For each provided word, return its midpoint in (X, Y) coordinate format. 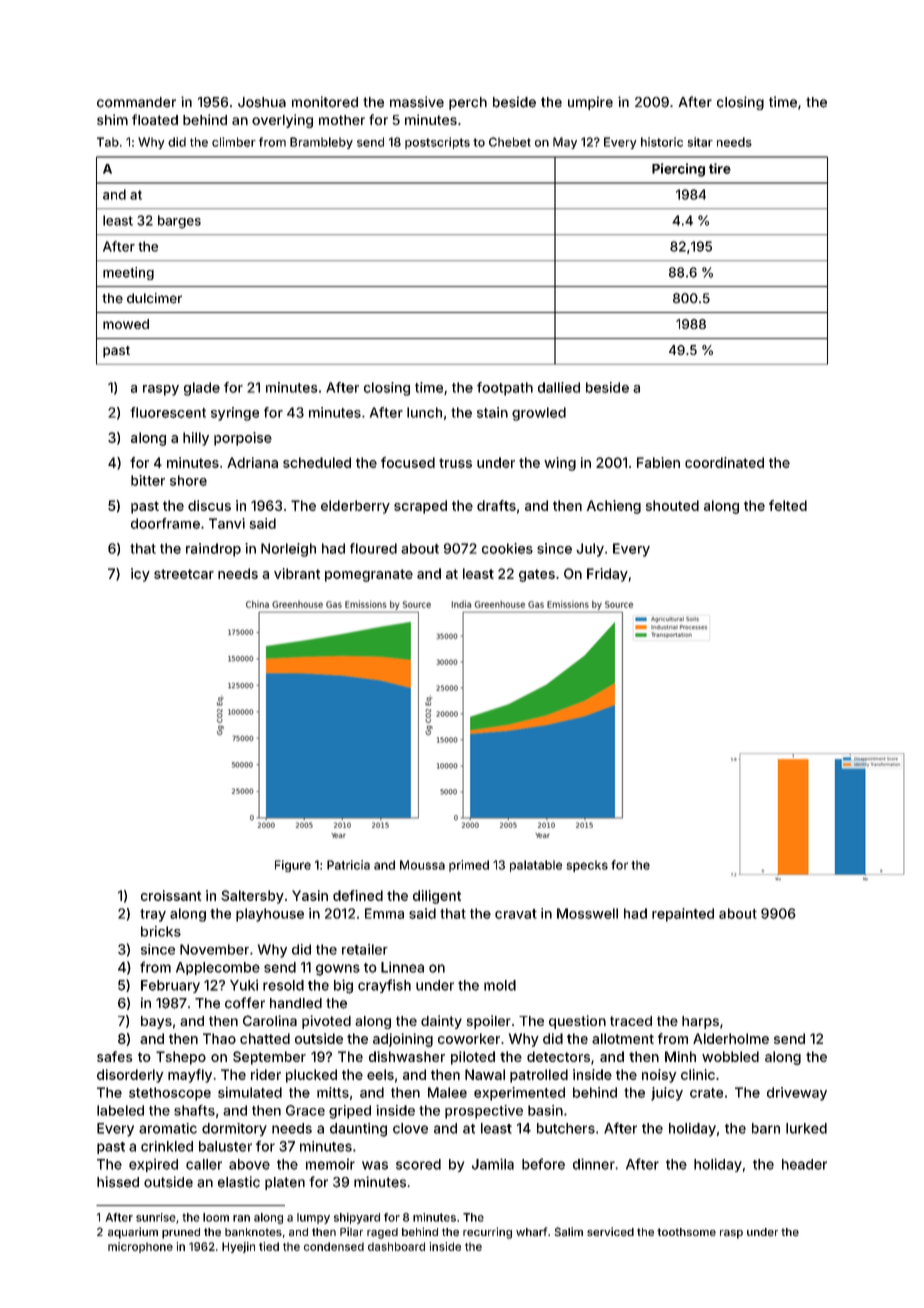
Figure (293, 866)
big (343, 986)
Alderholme (731, 1038)
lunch (424, 412)
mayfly (190, 1076)
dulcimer (154, 298)
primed (469, 866)
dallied (559, 387)
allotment (623, 1038)
